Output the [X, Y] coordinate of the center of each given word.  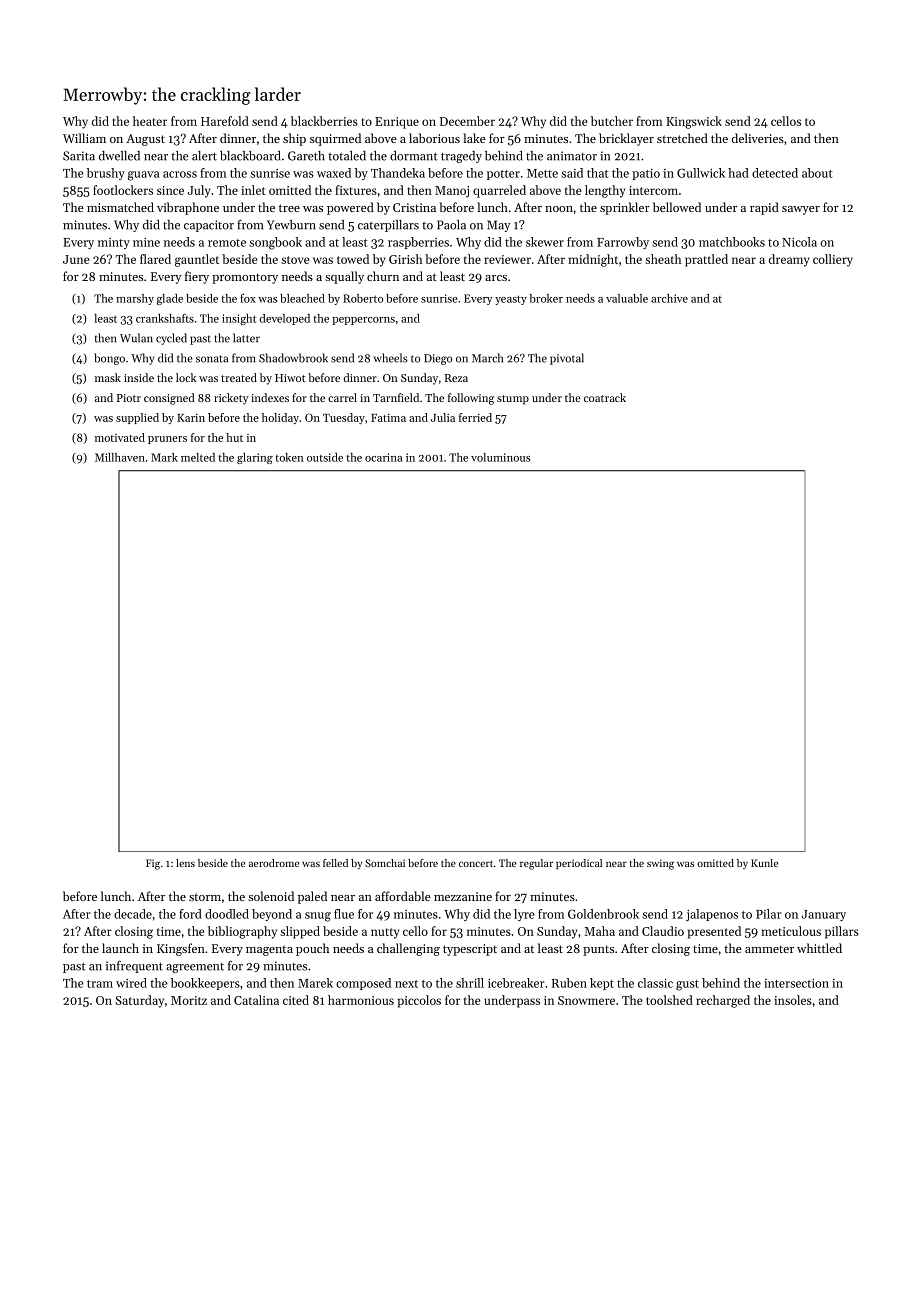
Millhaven [120, 457]
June [76, 259]
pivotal [567, 359]
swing [660, 864]
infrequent [134, 966]
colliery [833, 260]
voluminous [500, 457]
